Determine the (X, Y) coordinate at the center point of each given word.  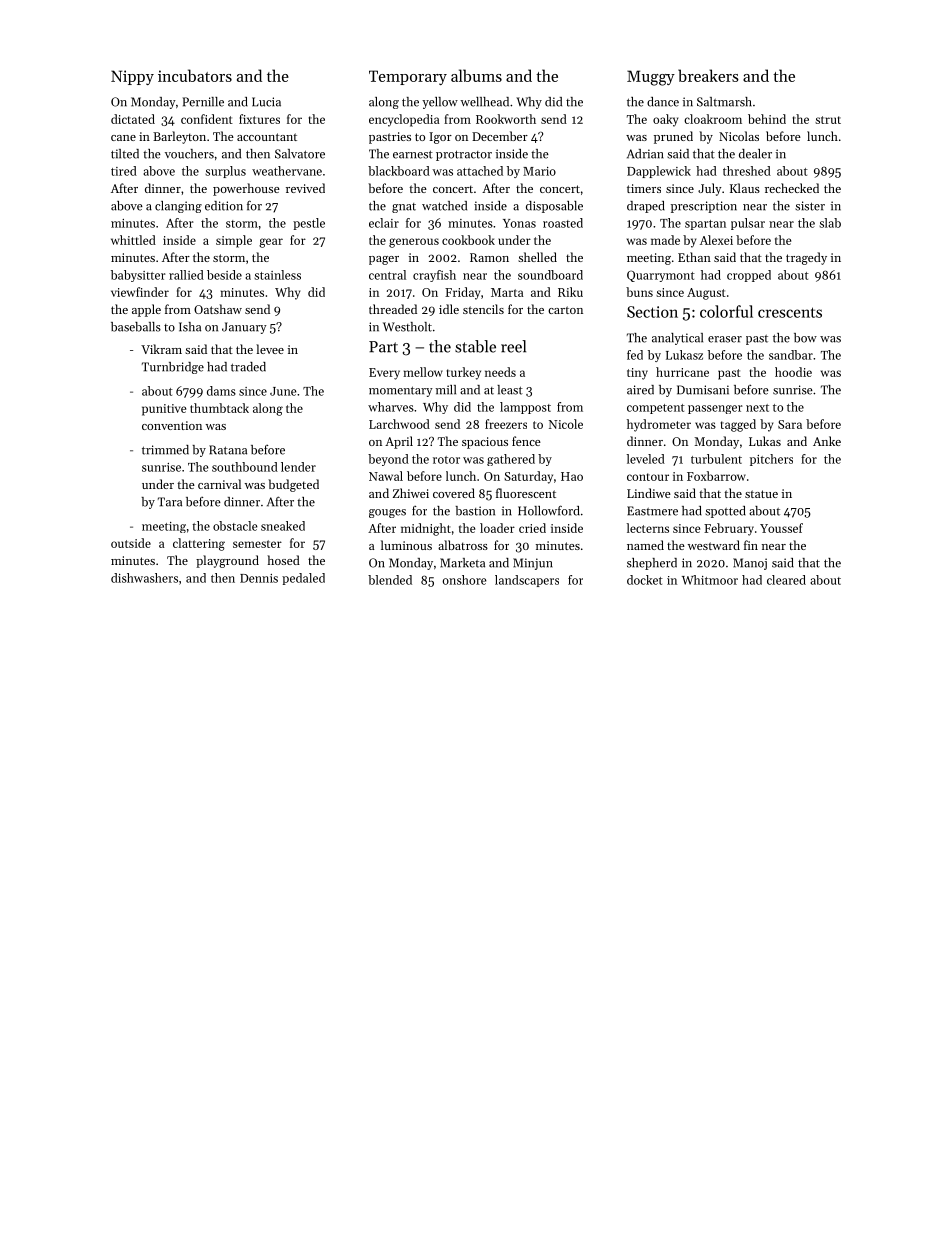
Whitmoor (710, 580)
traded (248, 367)
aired (640, 390)
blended (390, 580)
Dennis (259, 578)
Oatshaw (218, 309)
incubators (195, 75)
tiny (637, 374)
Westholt (407, 327)
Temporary (408, 77)
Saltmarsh (724, 102)
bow (805, 338)
